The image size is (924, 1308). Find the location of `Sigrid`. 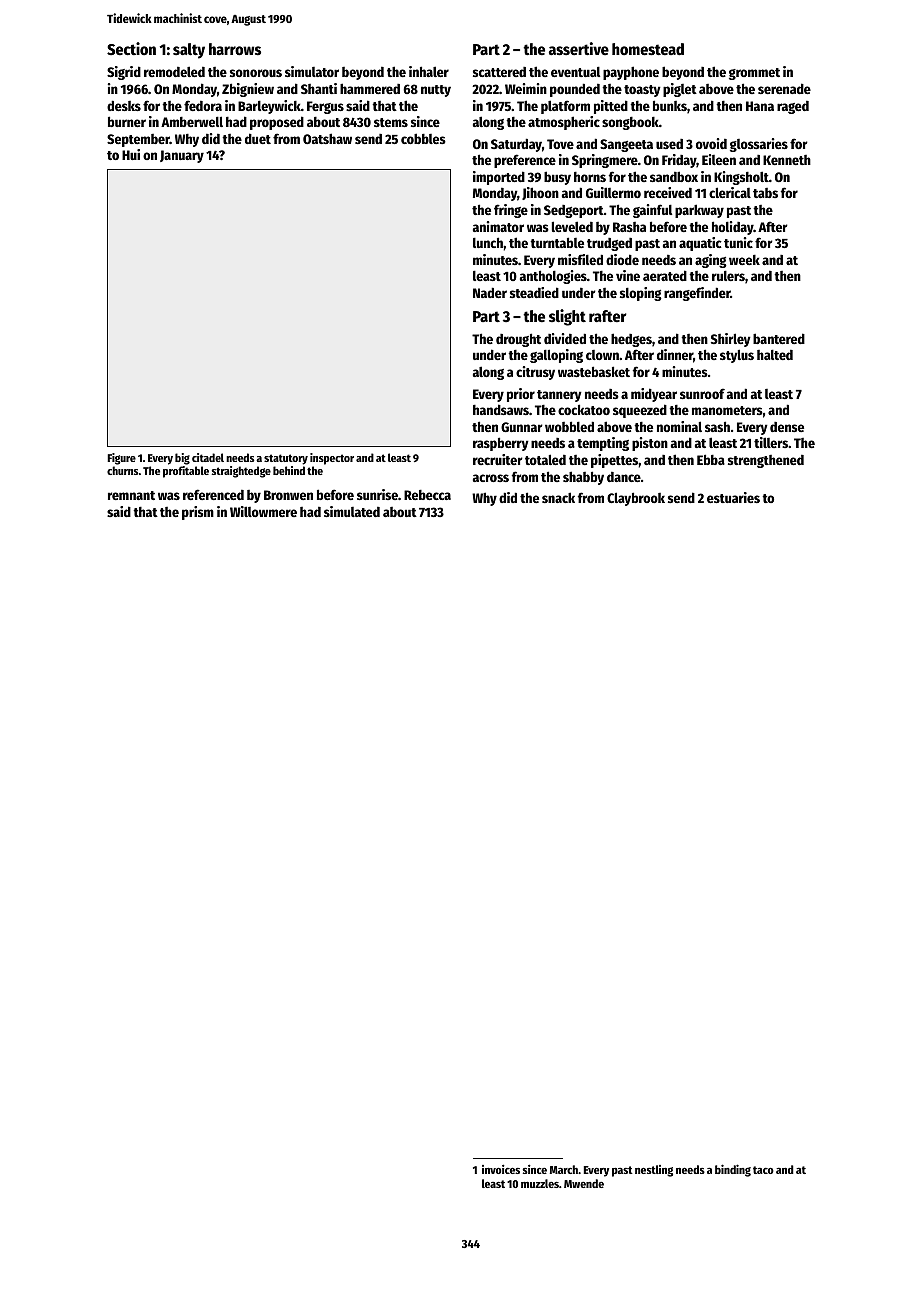

Sigrid is located at coordinates (124, 73).
